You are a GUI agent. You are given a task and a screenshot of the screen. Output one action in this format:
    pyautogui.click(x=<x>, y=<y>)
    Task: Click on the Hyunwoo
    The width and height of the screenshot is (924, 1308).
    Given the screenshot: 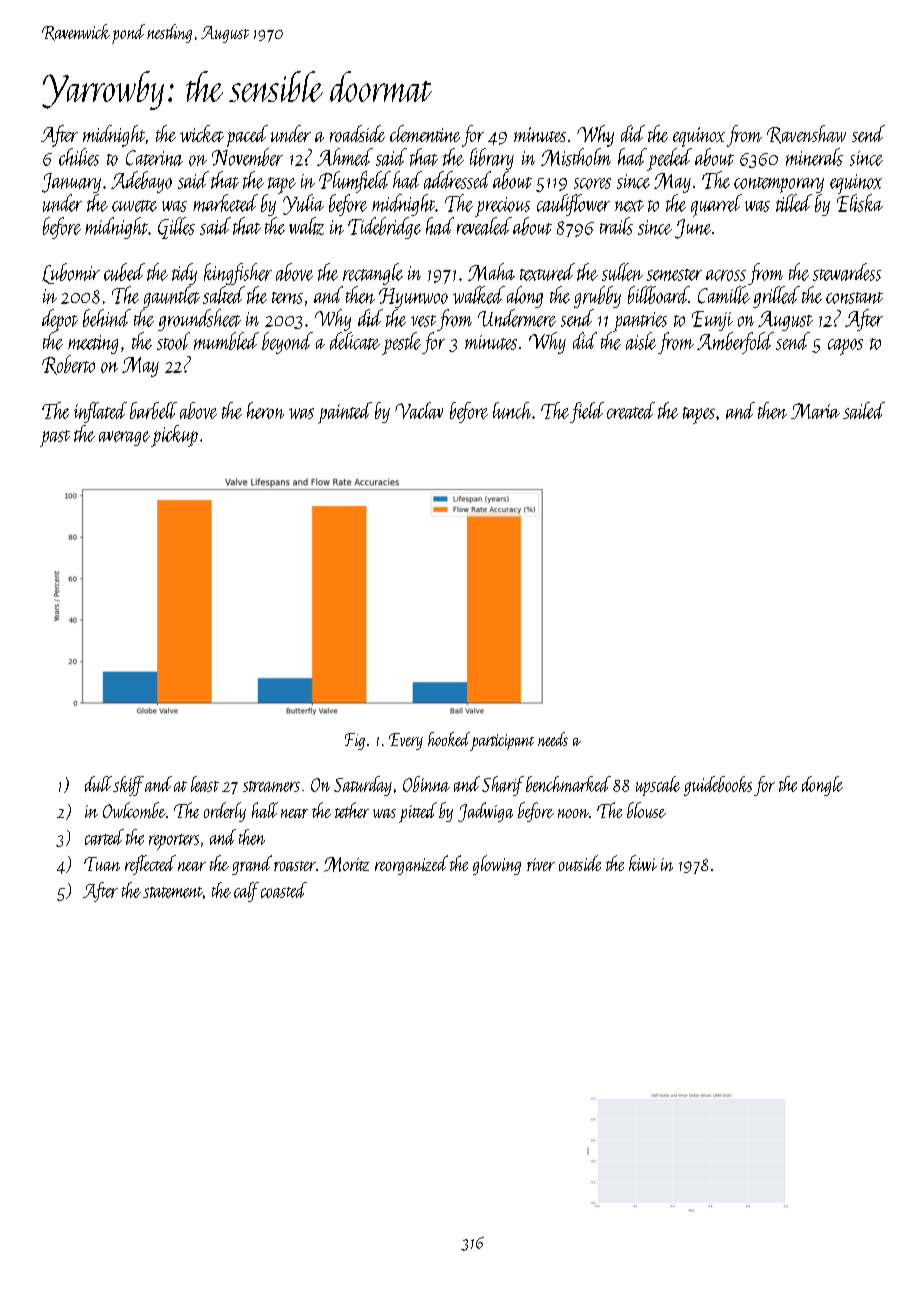 What is the action you would take?
    pyautogui.click(x=413, y=298)
